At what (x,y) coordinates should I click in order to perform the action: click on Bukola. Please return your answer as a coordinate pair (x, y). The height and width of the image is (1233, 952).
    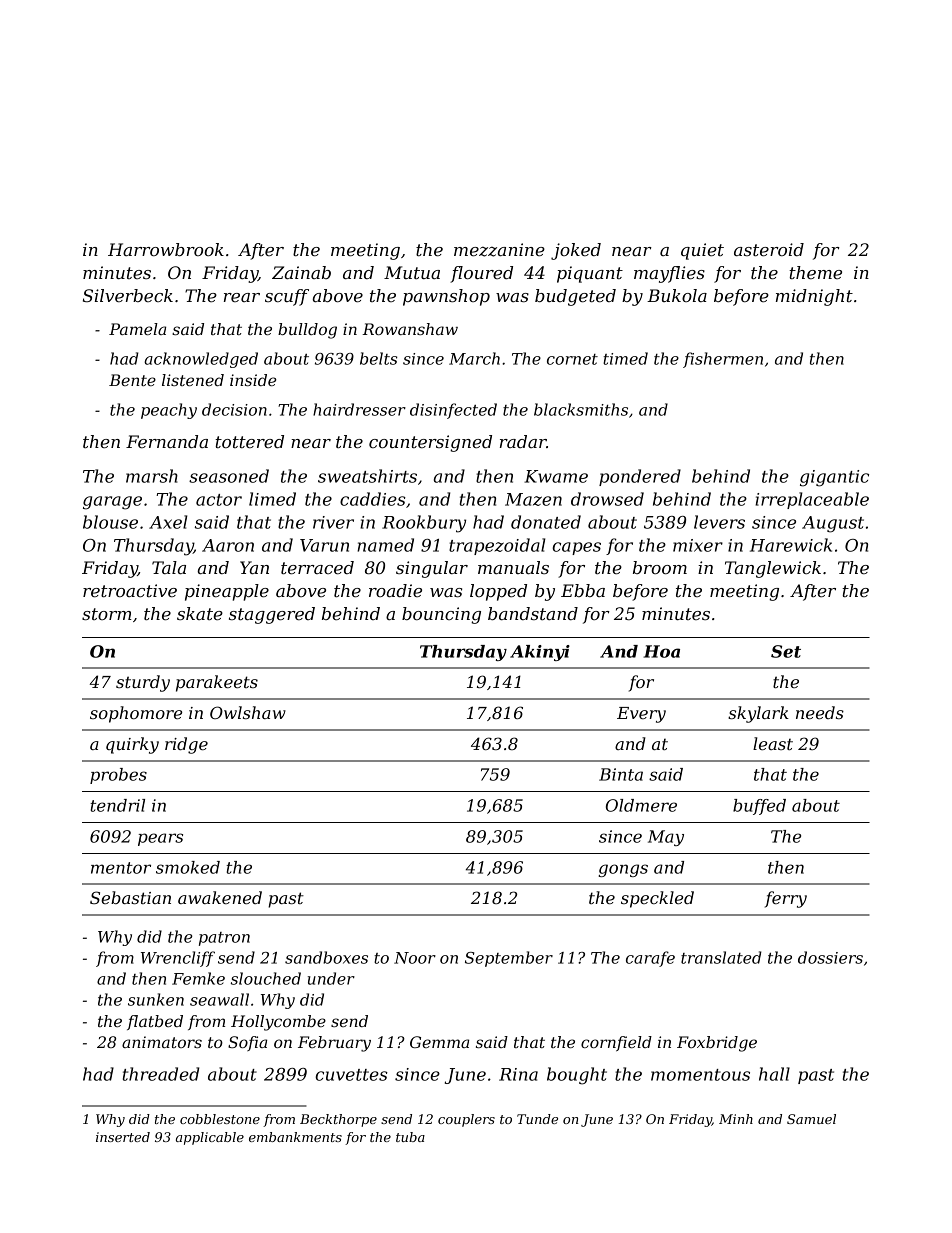
    Looking at the image, I should click on (677, 295).
